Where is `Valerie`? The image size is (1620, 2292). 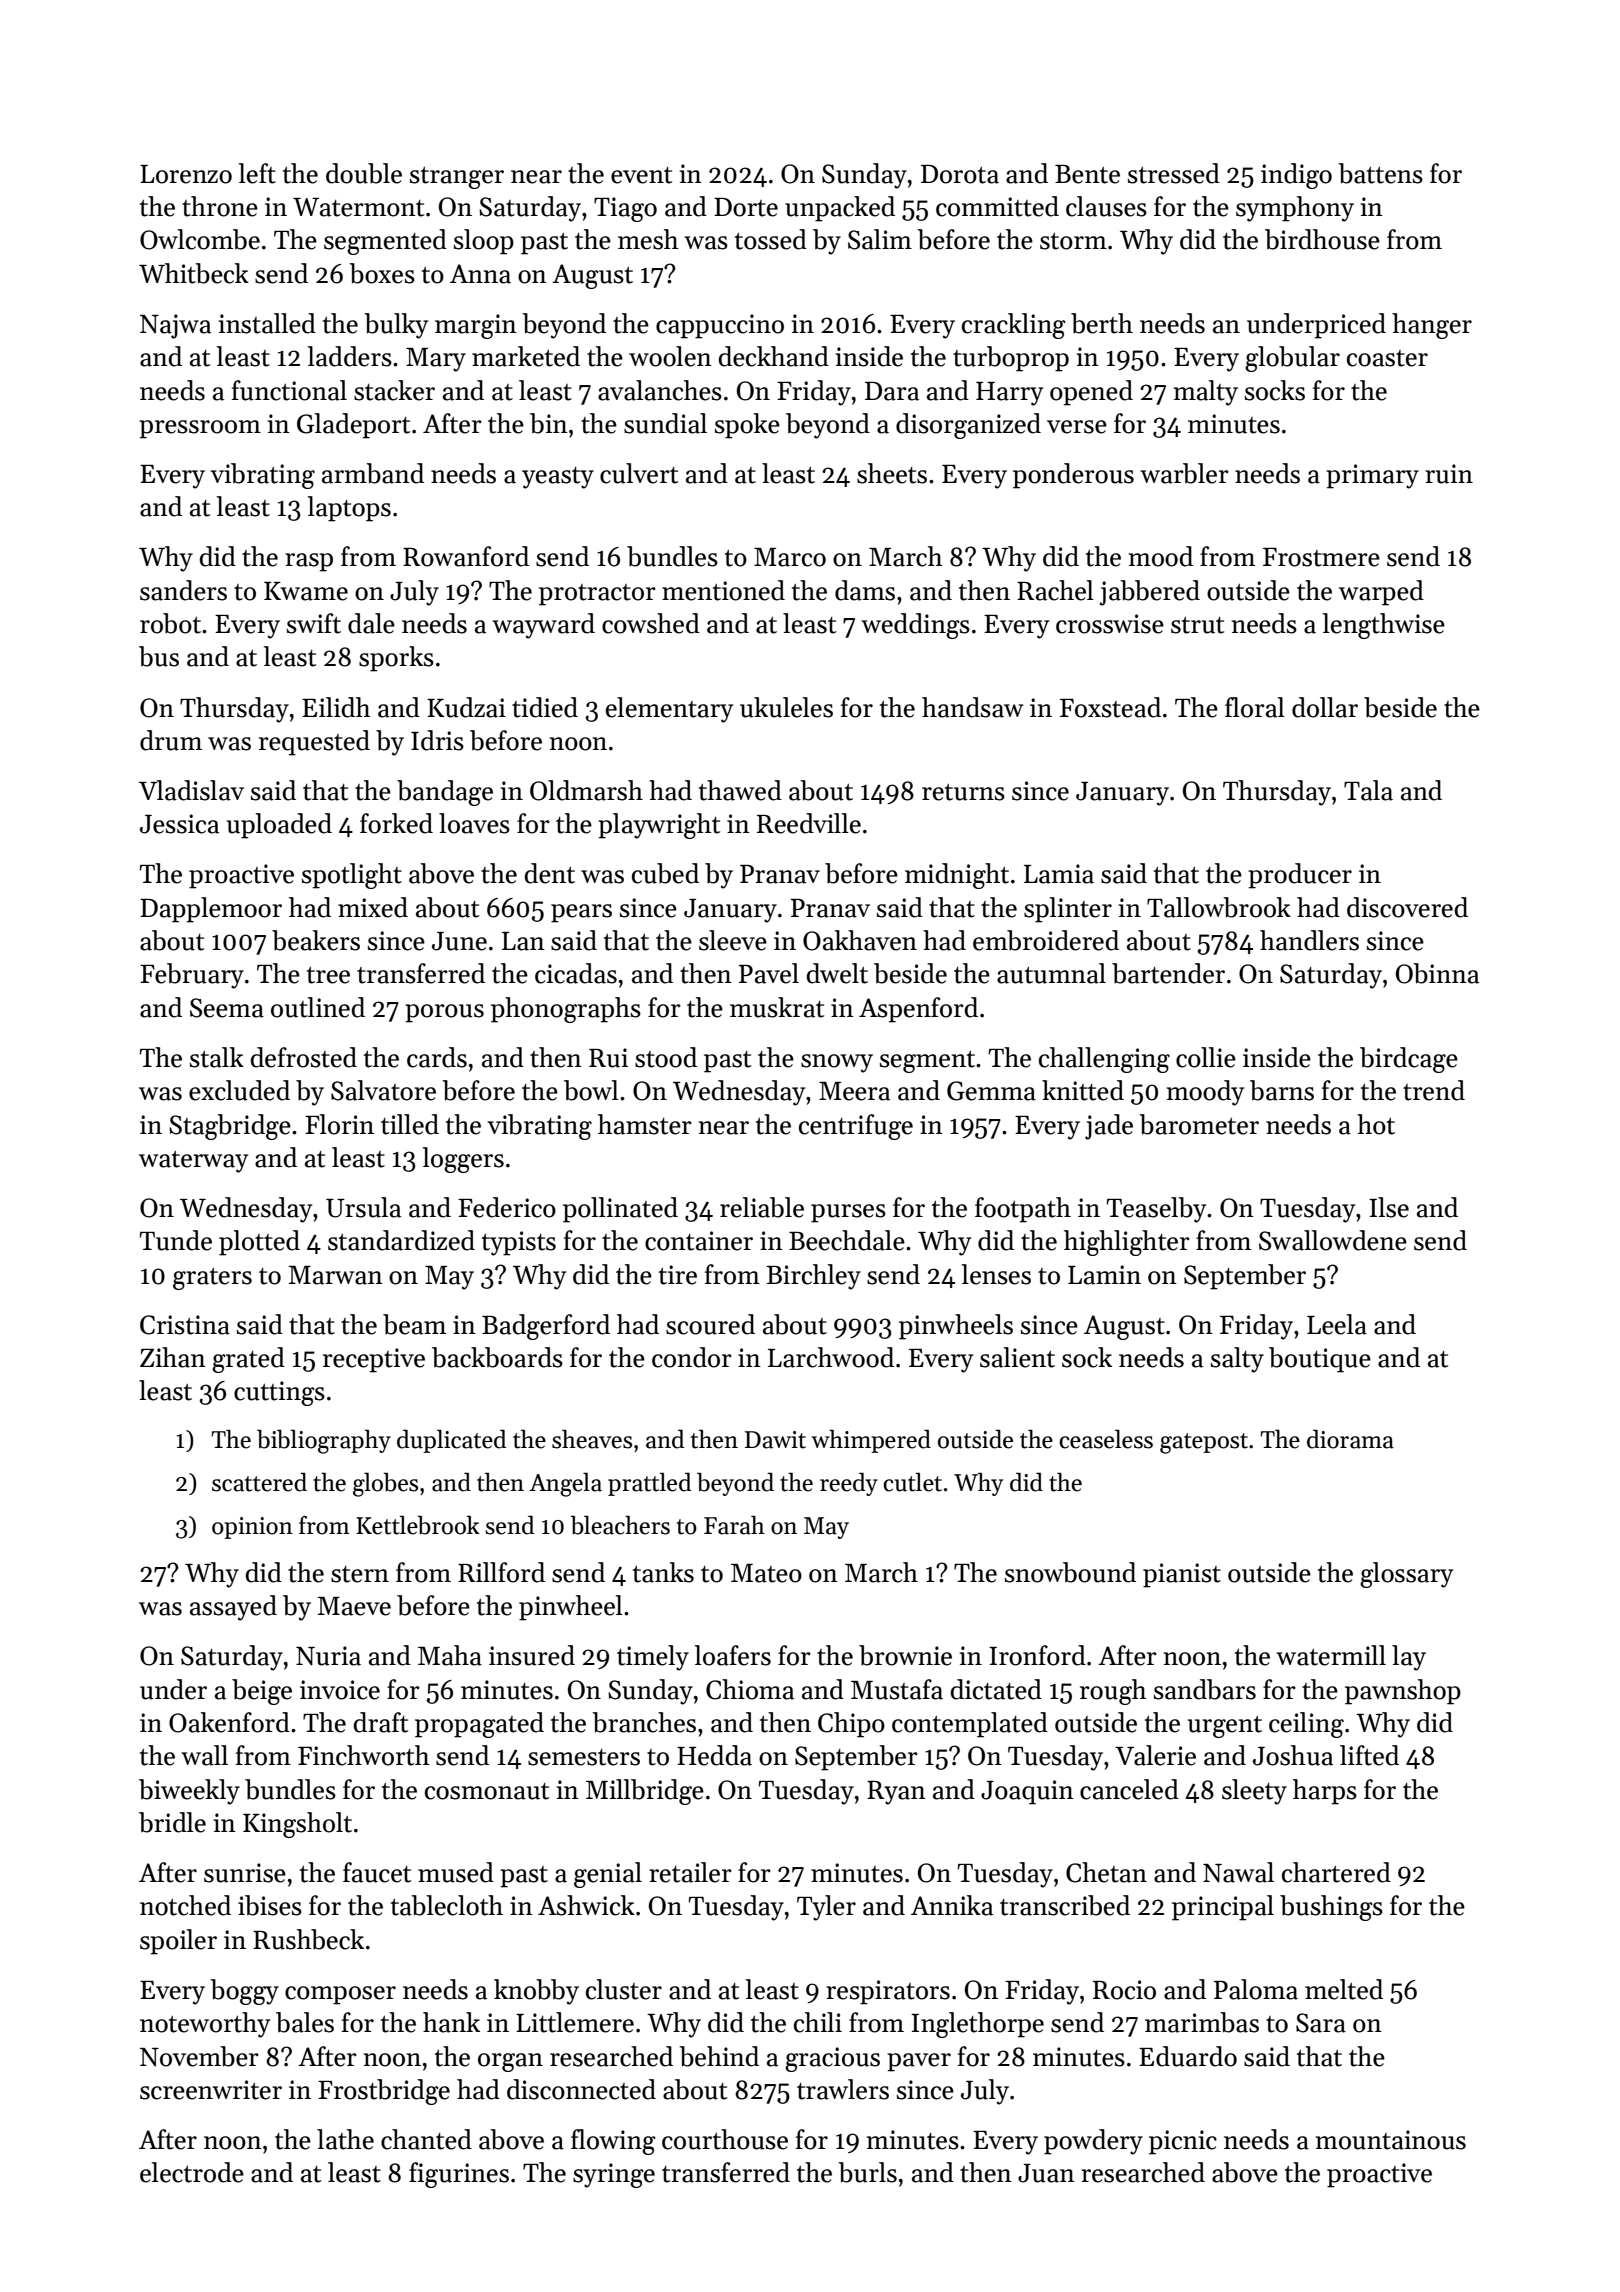
Valerie is located at coordinates (1155, 1755).
